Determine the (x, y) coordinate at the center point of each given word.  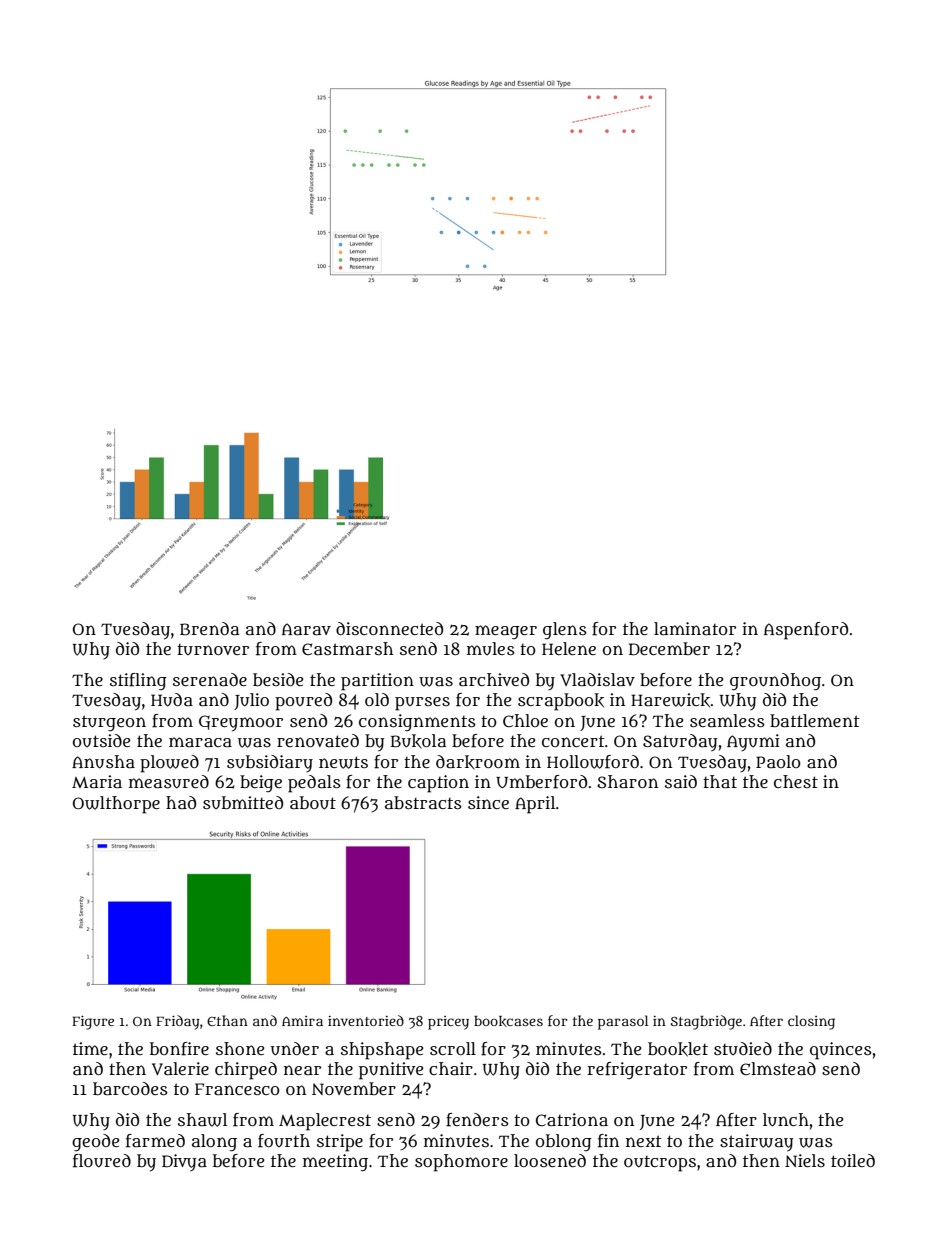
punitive (391, 1071)
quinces (841, 1051)
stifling (138, 681)
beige (261, 783)
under (295, 1049)
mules (491, 648)
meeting (335, 1163)
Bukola (418, 741)
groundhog (775, 682)
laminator (695, 628)
